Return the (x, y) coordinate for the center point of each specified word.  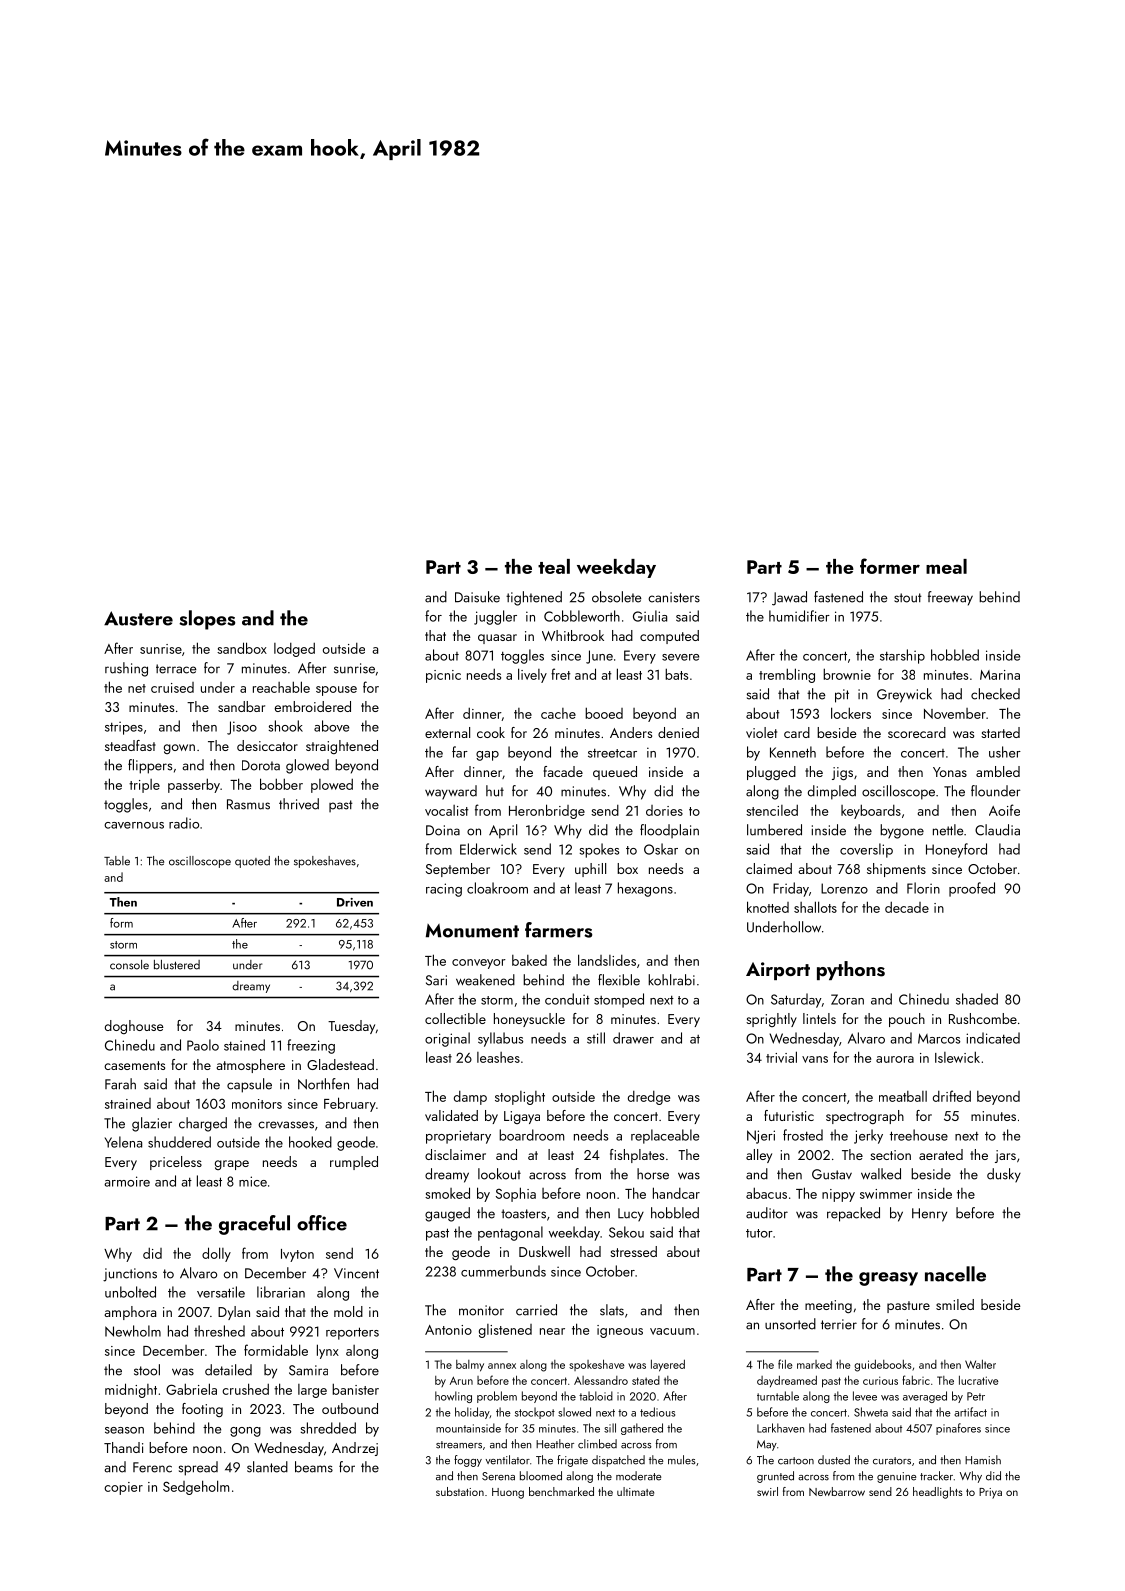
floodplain (669, 831)
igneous (620, 1331)
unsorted (790, 1324)
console (129, 965)
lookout (499, 1174)
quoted (252, 862)
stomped (619, 1000)
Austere (138, 618)
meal (946, 566)
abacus (766, 1193)
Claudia (997, 830)
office (322, 1223)
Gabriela (191, 1389)
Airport (778, 971)
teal (554, 566)
